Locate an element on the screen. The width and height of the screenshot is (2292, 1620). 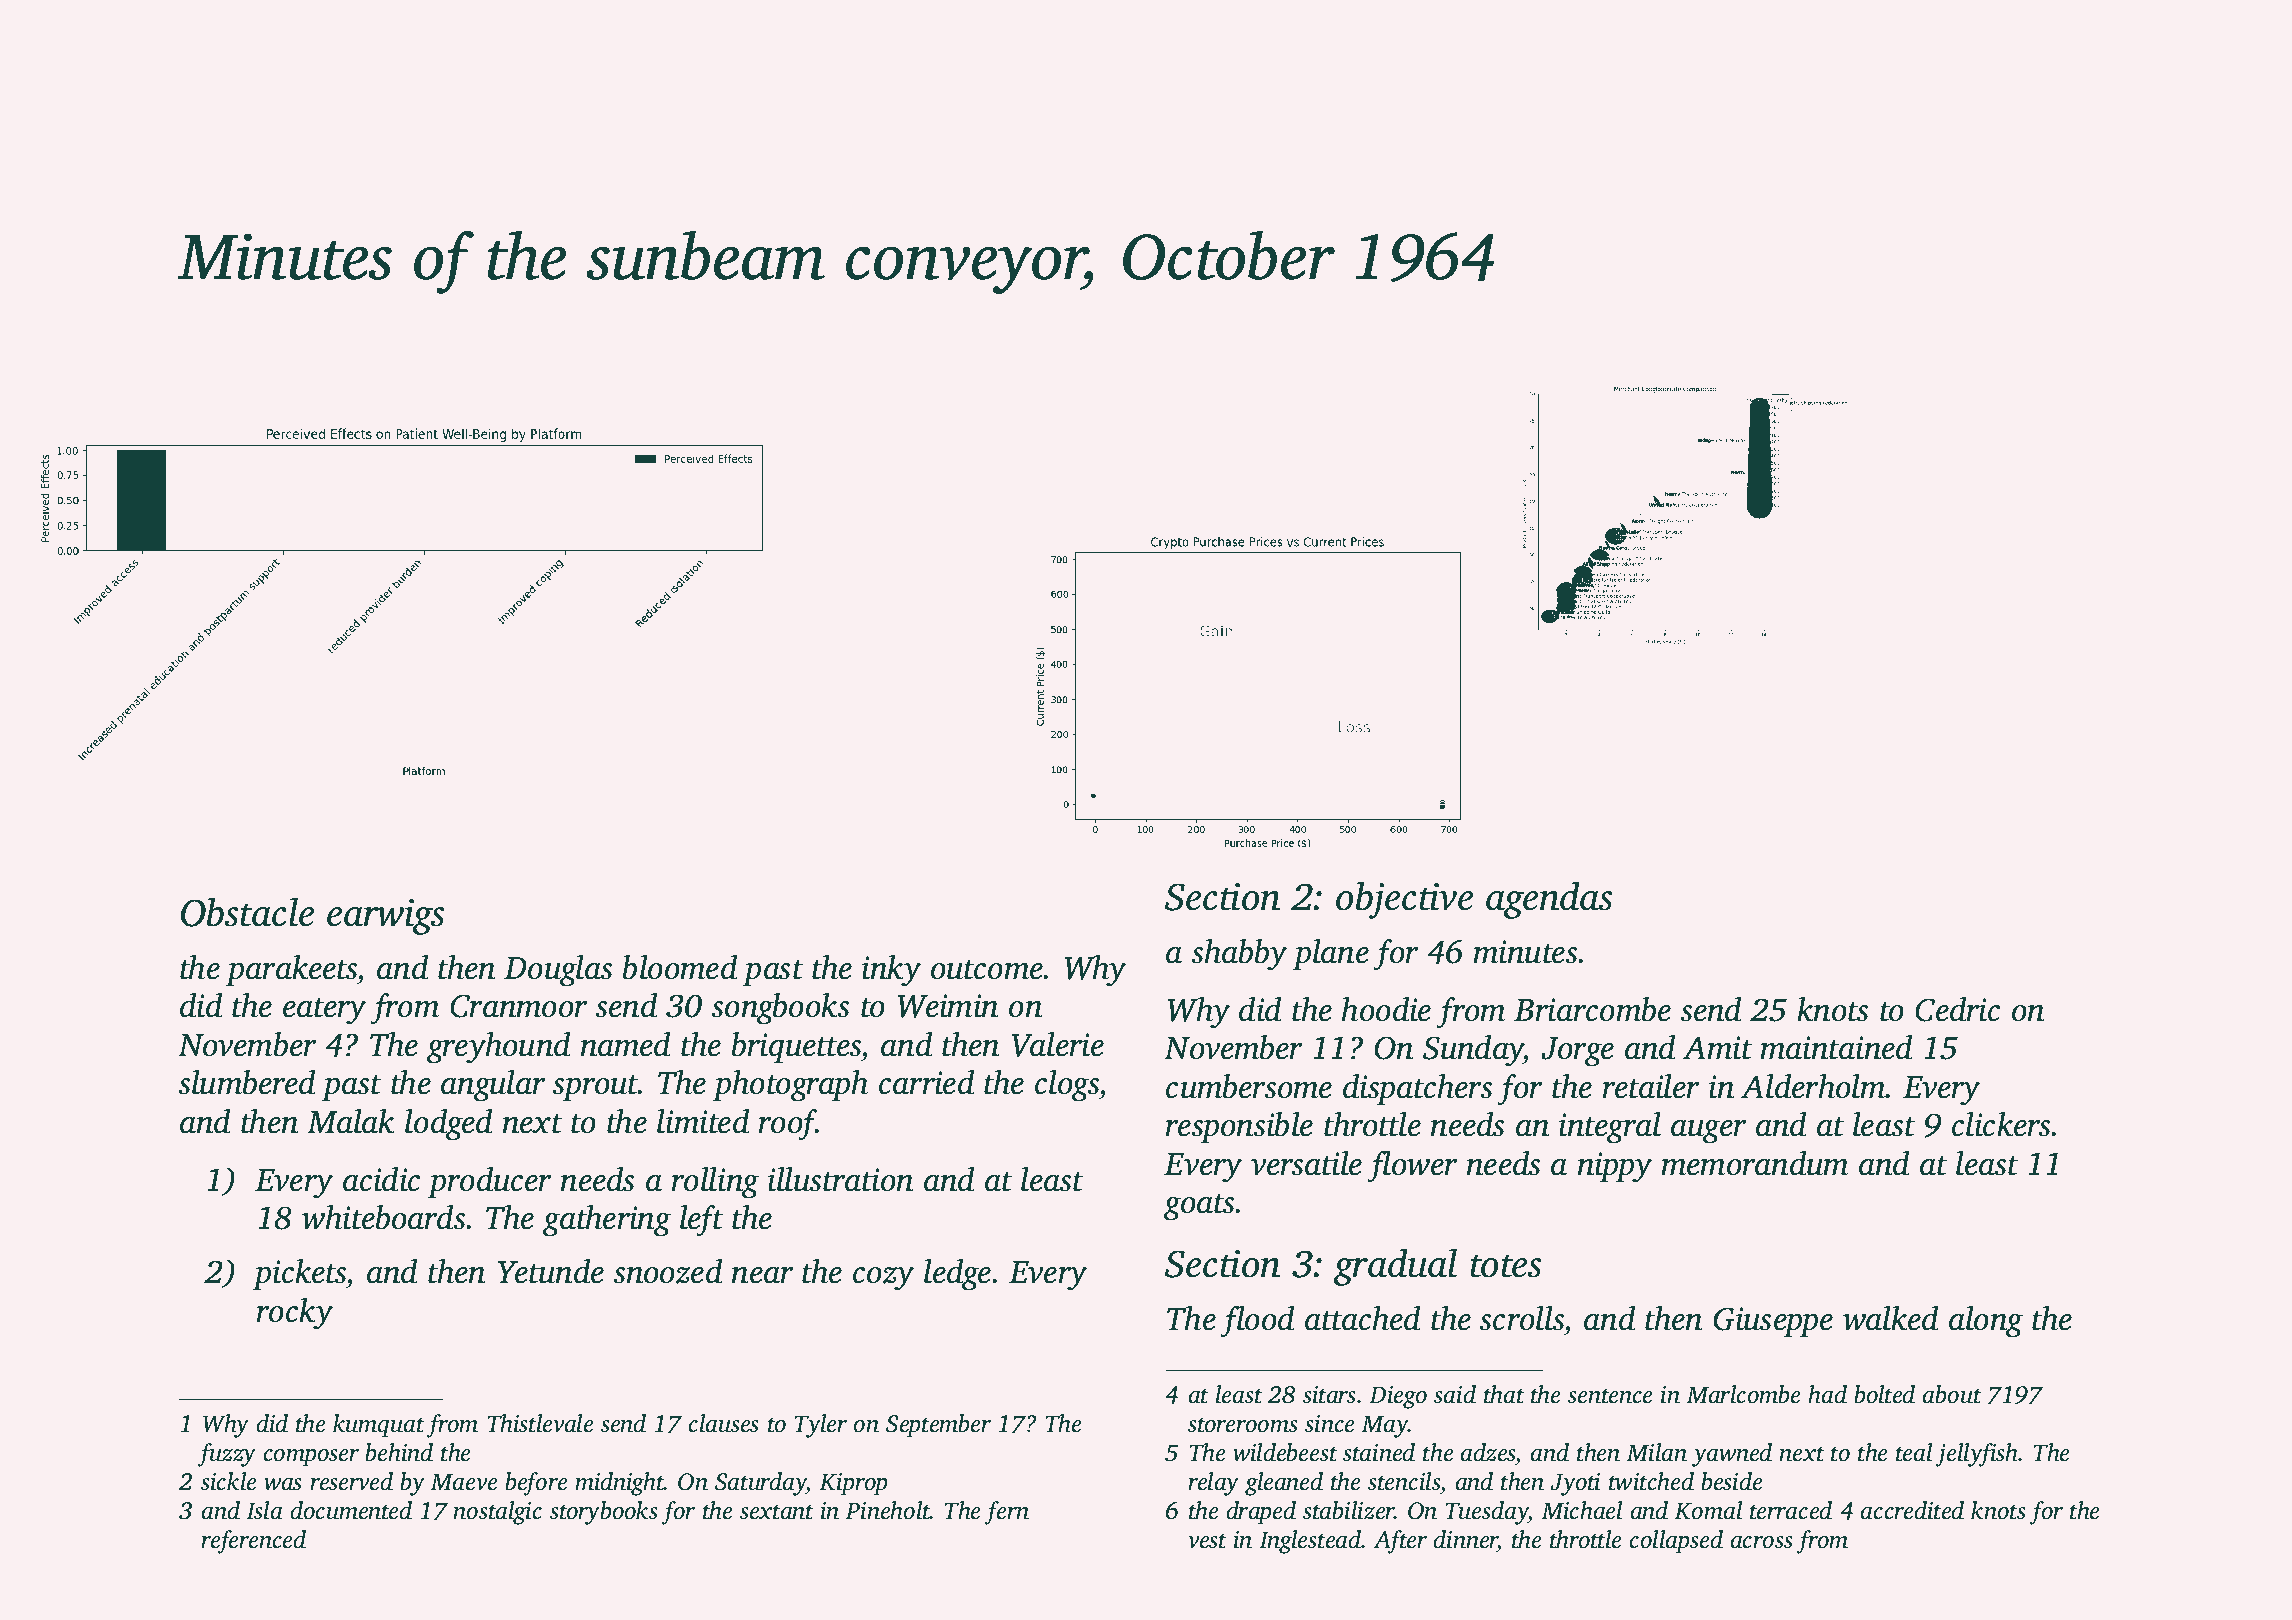
rocky is located at coordinates (294, 1314).
